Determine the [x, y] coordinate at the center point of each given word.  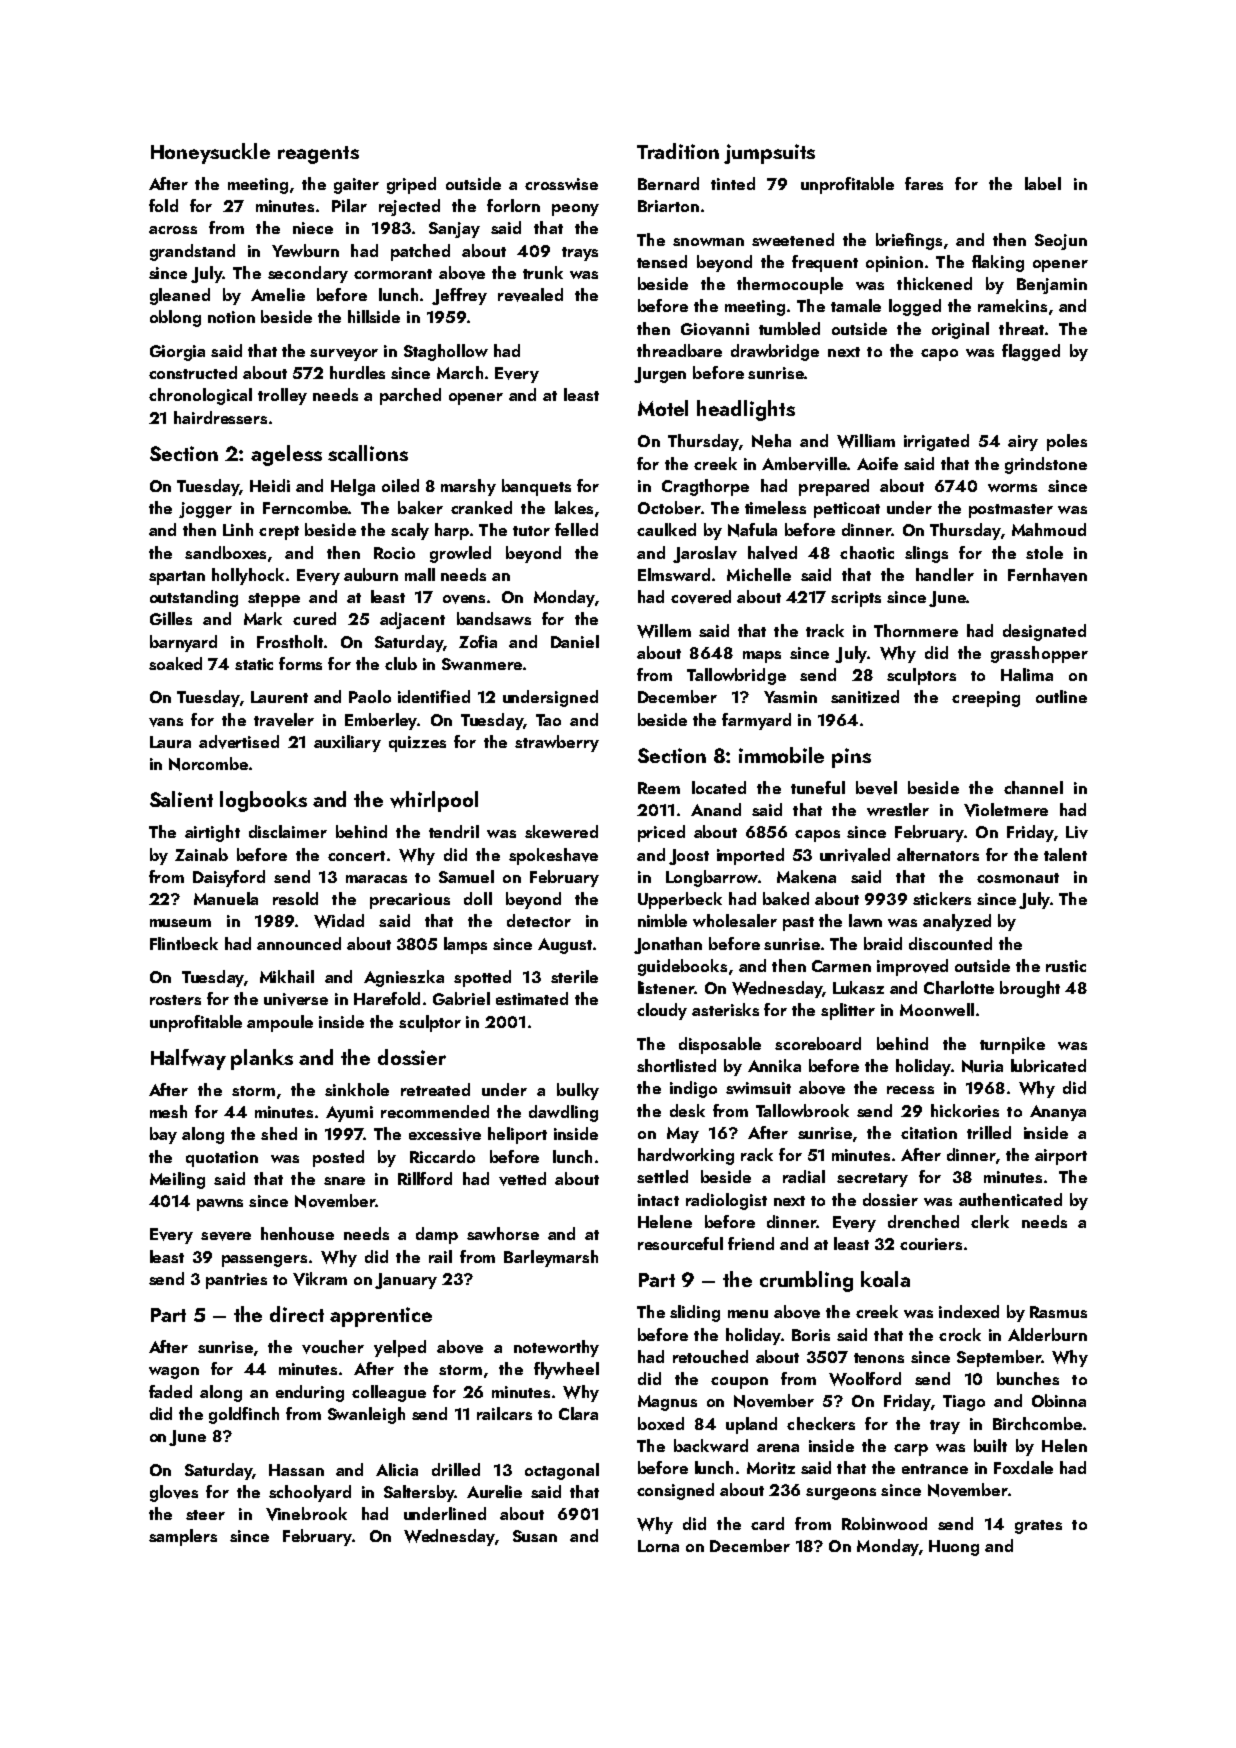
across [173, 230]
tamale [856, 305]
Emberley [381, 721]
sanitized [865, 696]
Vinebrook [306, 1514]
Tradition [678, 151]
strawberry [557, 743]
